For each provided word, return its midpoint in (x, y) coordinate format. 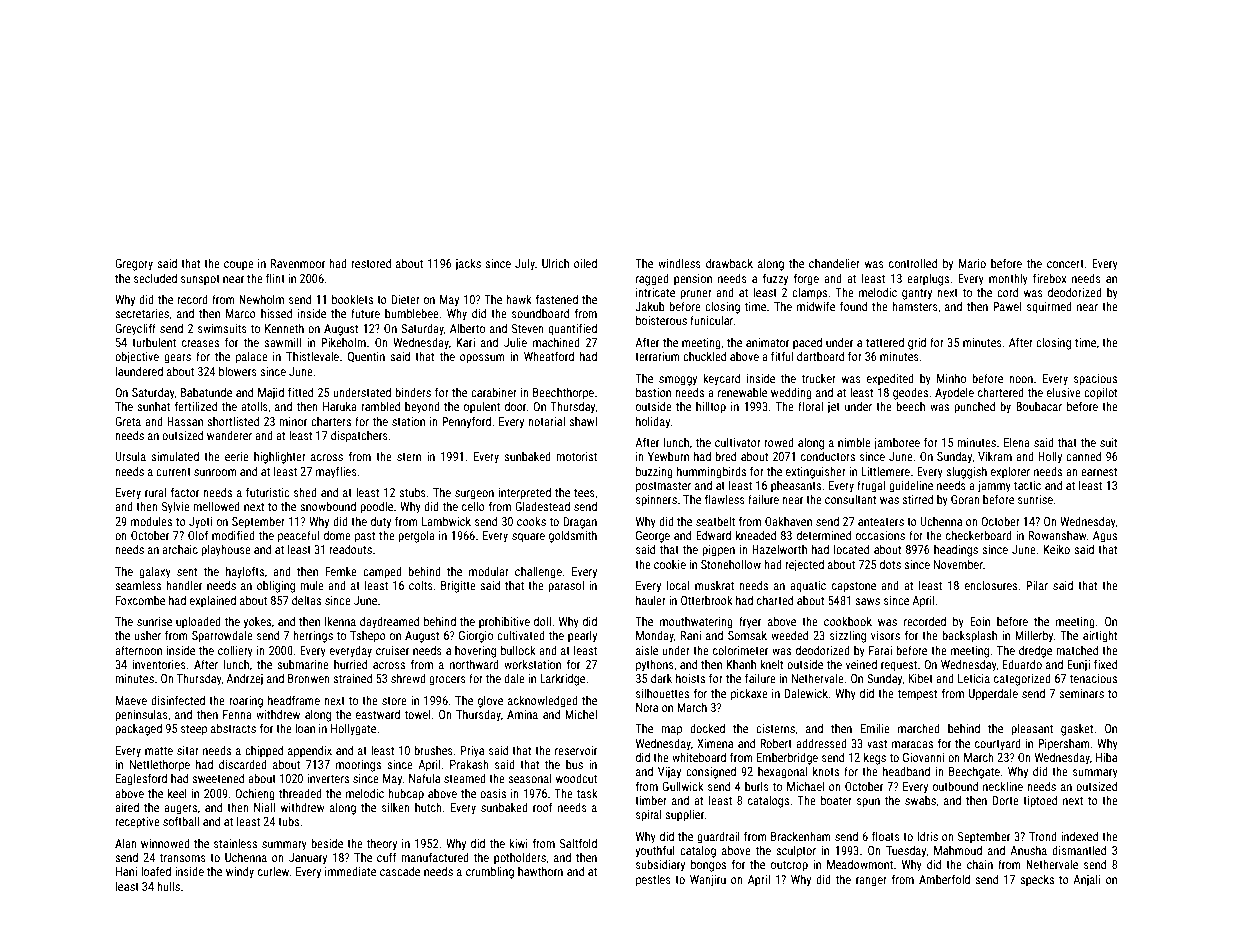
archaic (180, 549)
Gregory (134, 265)
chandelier (834, 263)
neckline (1003, 786)
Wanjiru (708, 881)
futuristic (268, 492)
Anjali (1087, 880)
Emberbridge (787, 758)
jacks (468, 264)
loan (305, 728)
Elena (1017, 442)
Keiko (1057, 549)
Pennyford (466, 422)
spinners (656, 501)
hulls (168, 886)
